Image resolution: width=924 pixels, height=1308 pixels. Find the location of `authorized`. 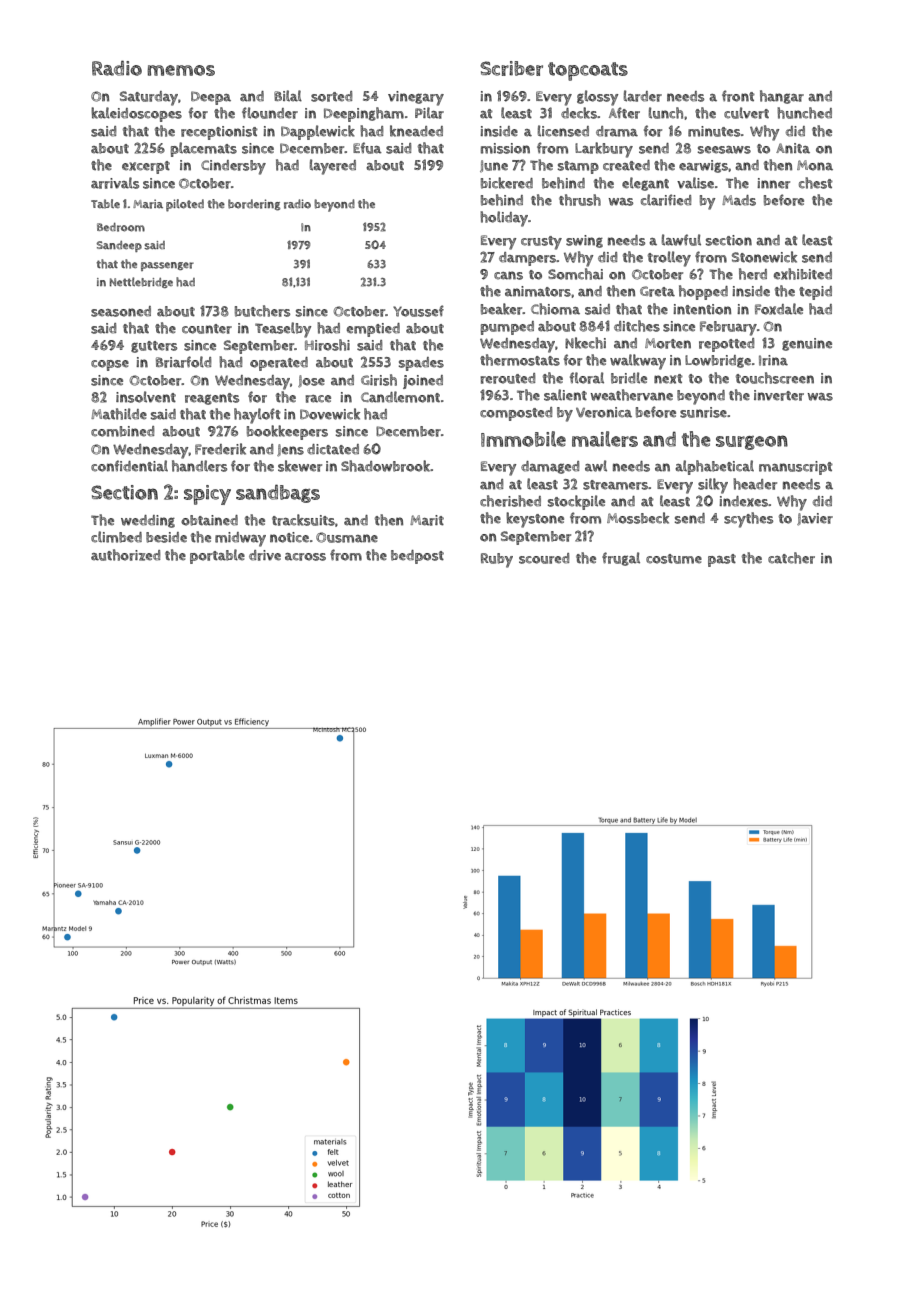

authorized is located at coordinates (125, 555).
